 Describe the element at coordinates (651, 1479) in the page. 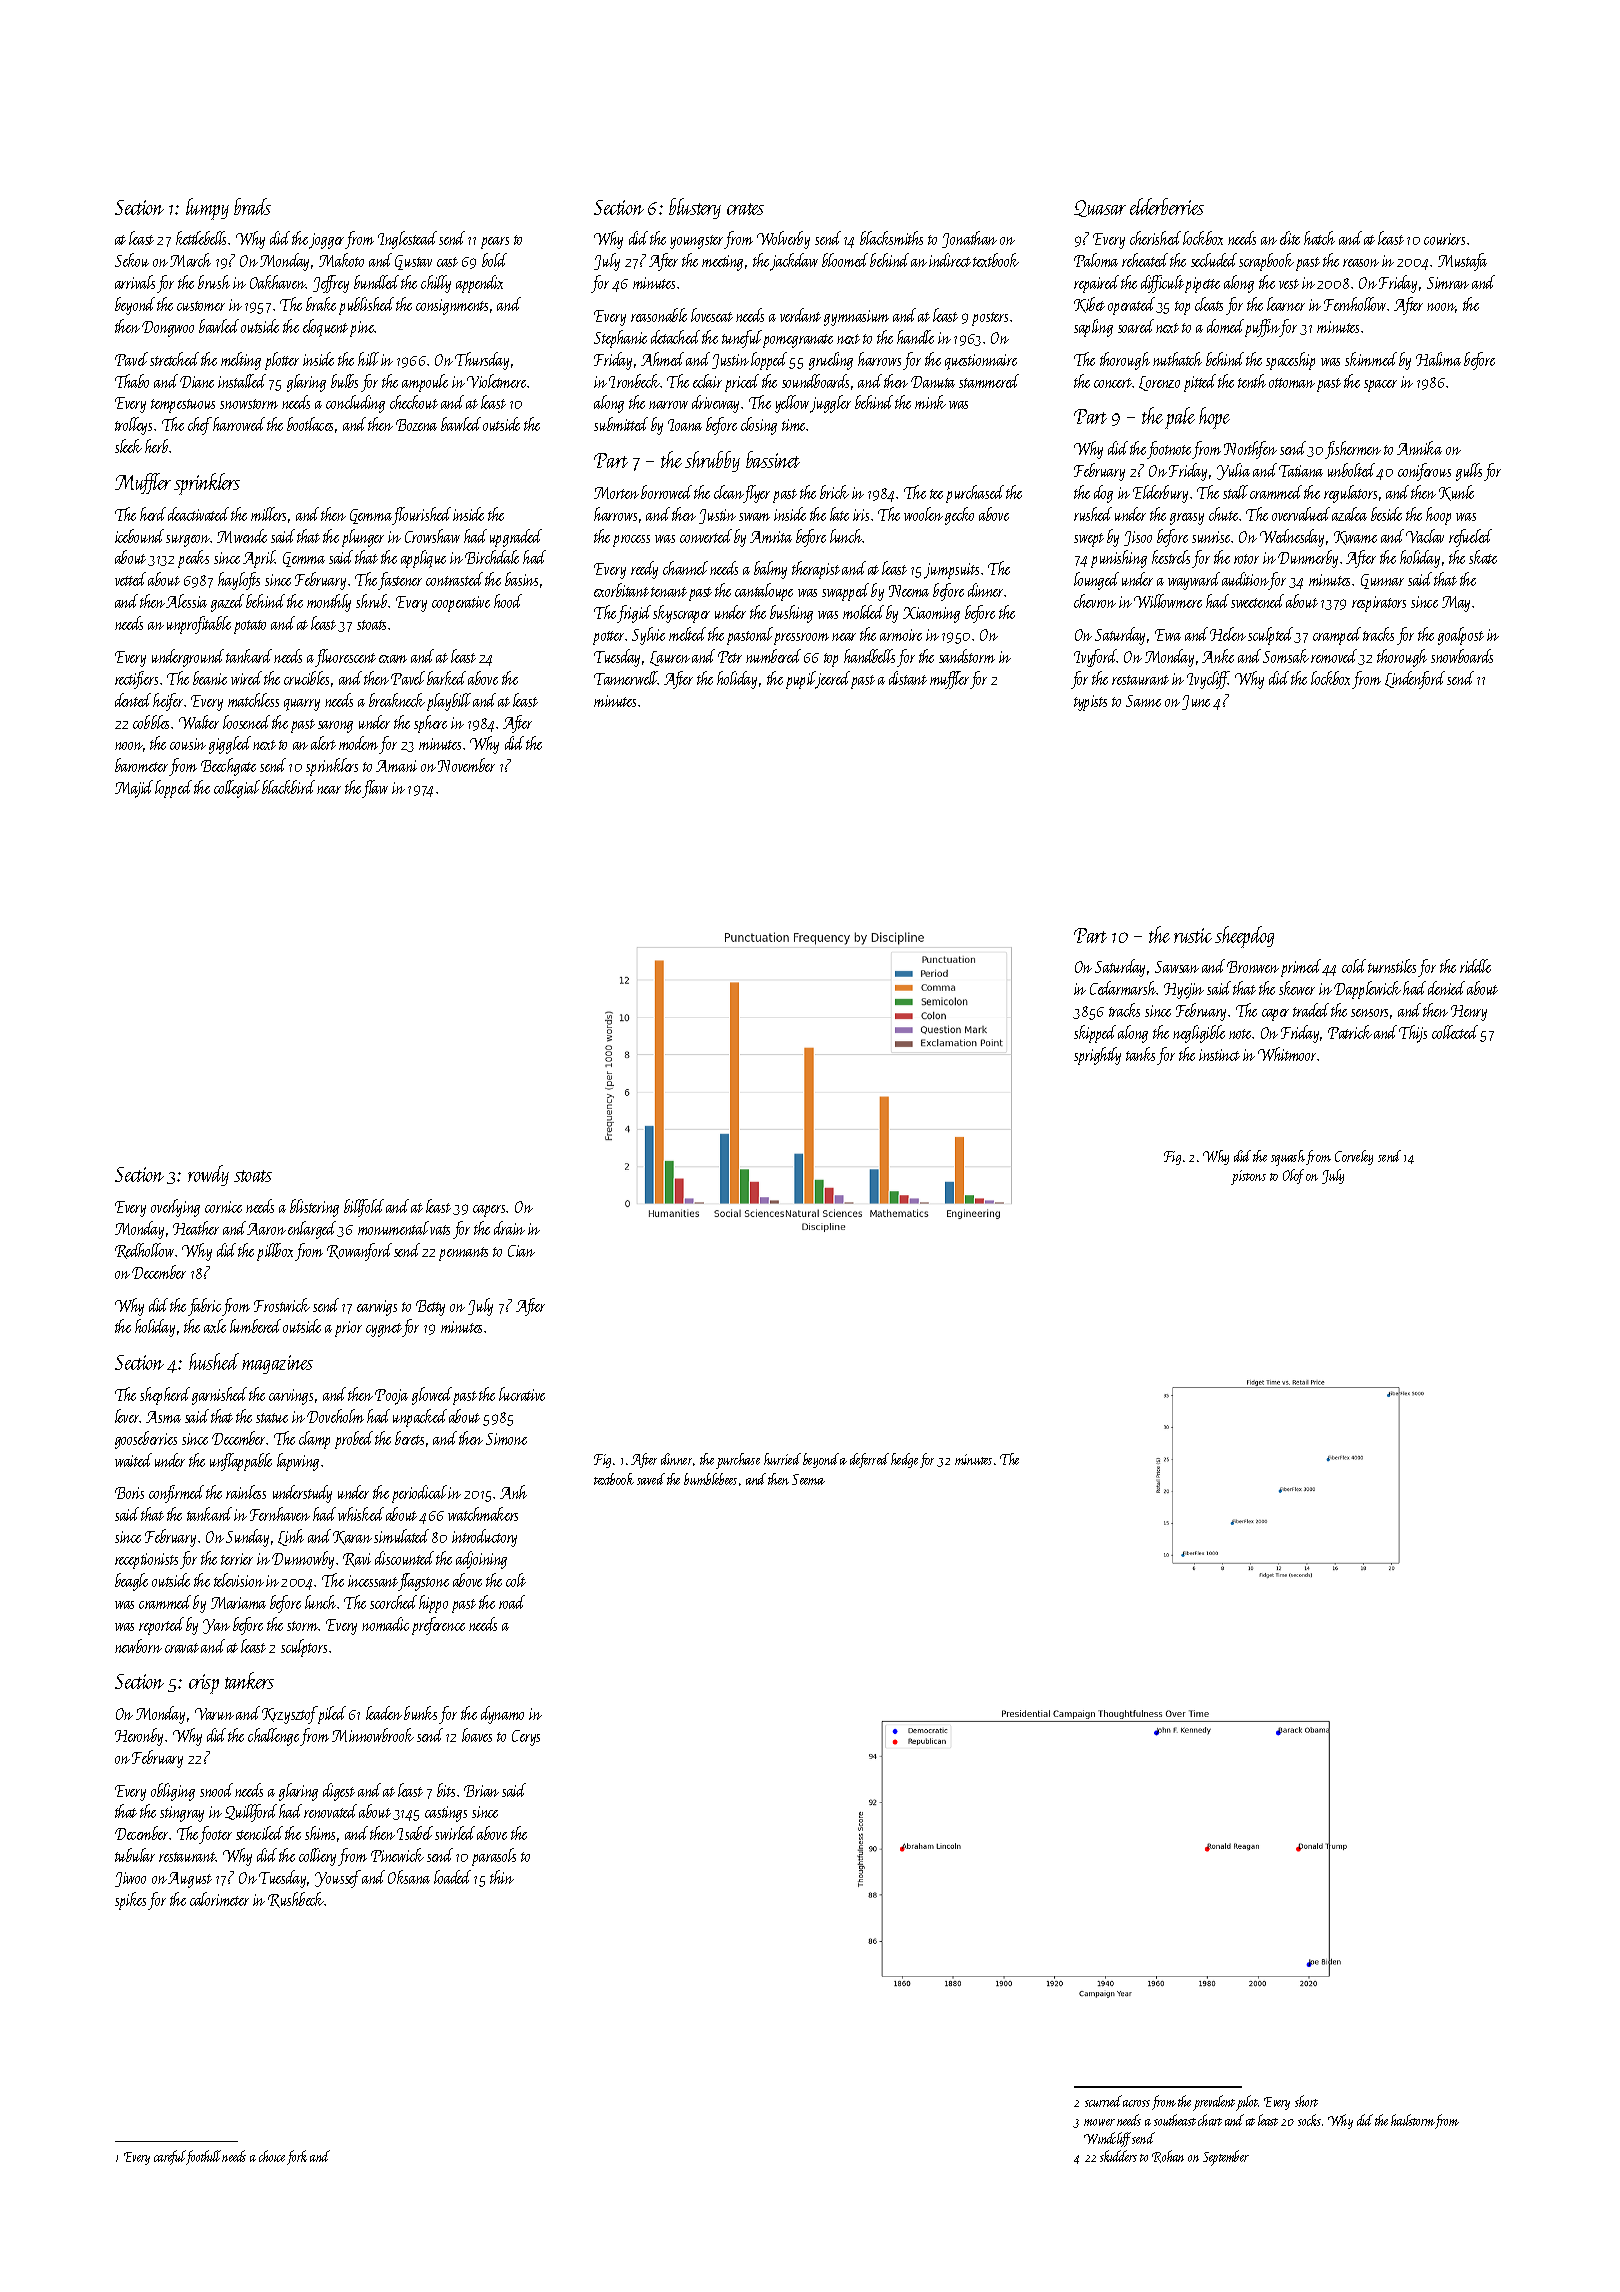

I see `saved` at that location.
